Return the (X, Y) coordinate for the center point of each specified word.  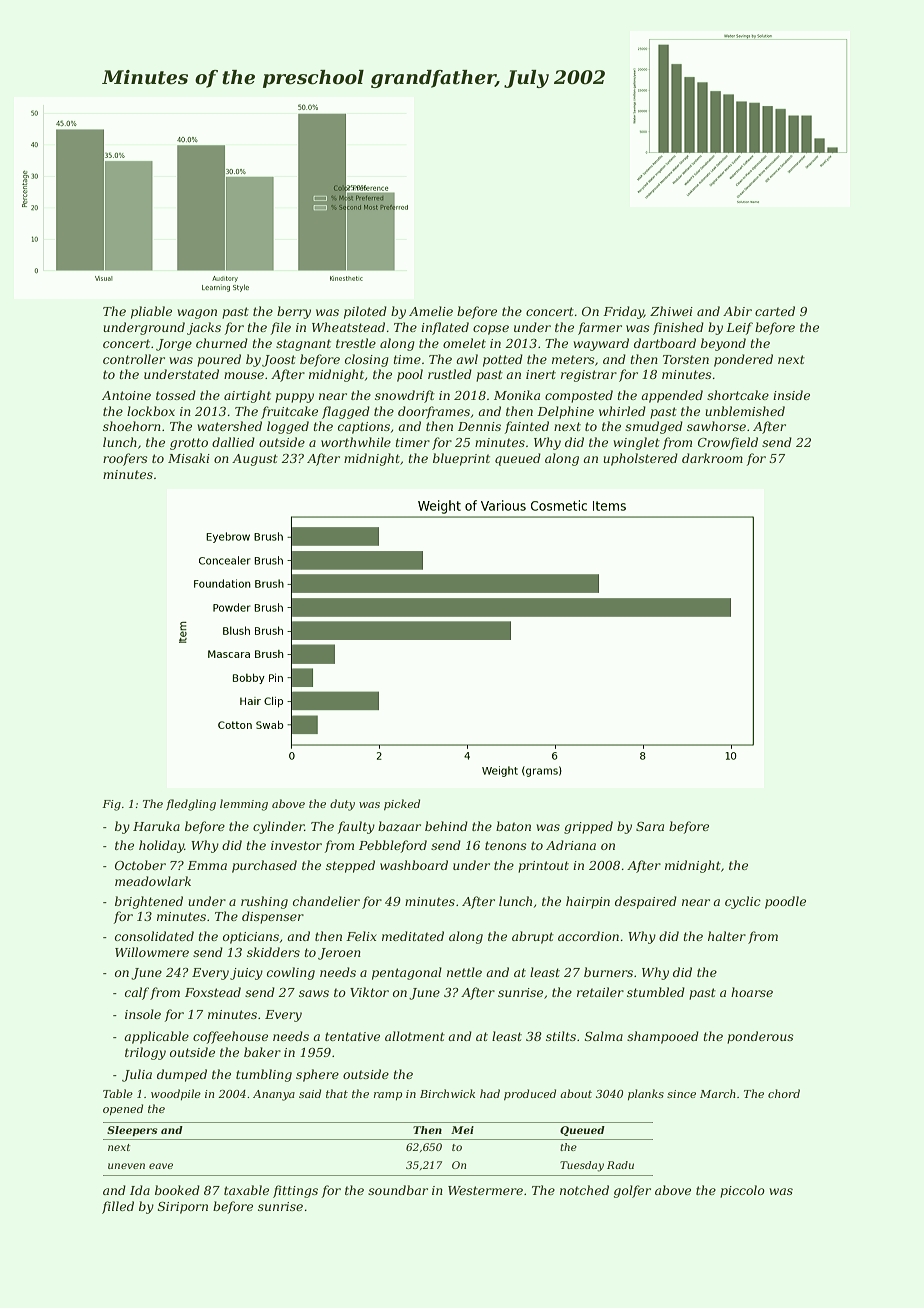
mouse (244, 375)
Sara (650, 826)
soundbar (398, 1190)
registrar (589, 376)
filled (118, 1207)
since (681, 1094)
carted (775, 311)
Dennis (479, 426)
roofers (125, 459)
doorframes (434, 412)
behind (446, 826)
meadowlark (153, 881)
